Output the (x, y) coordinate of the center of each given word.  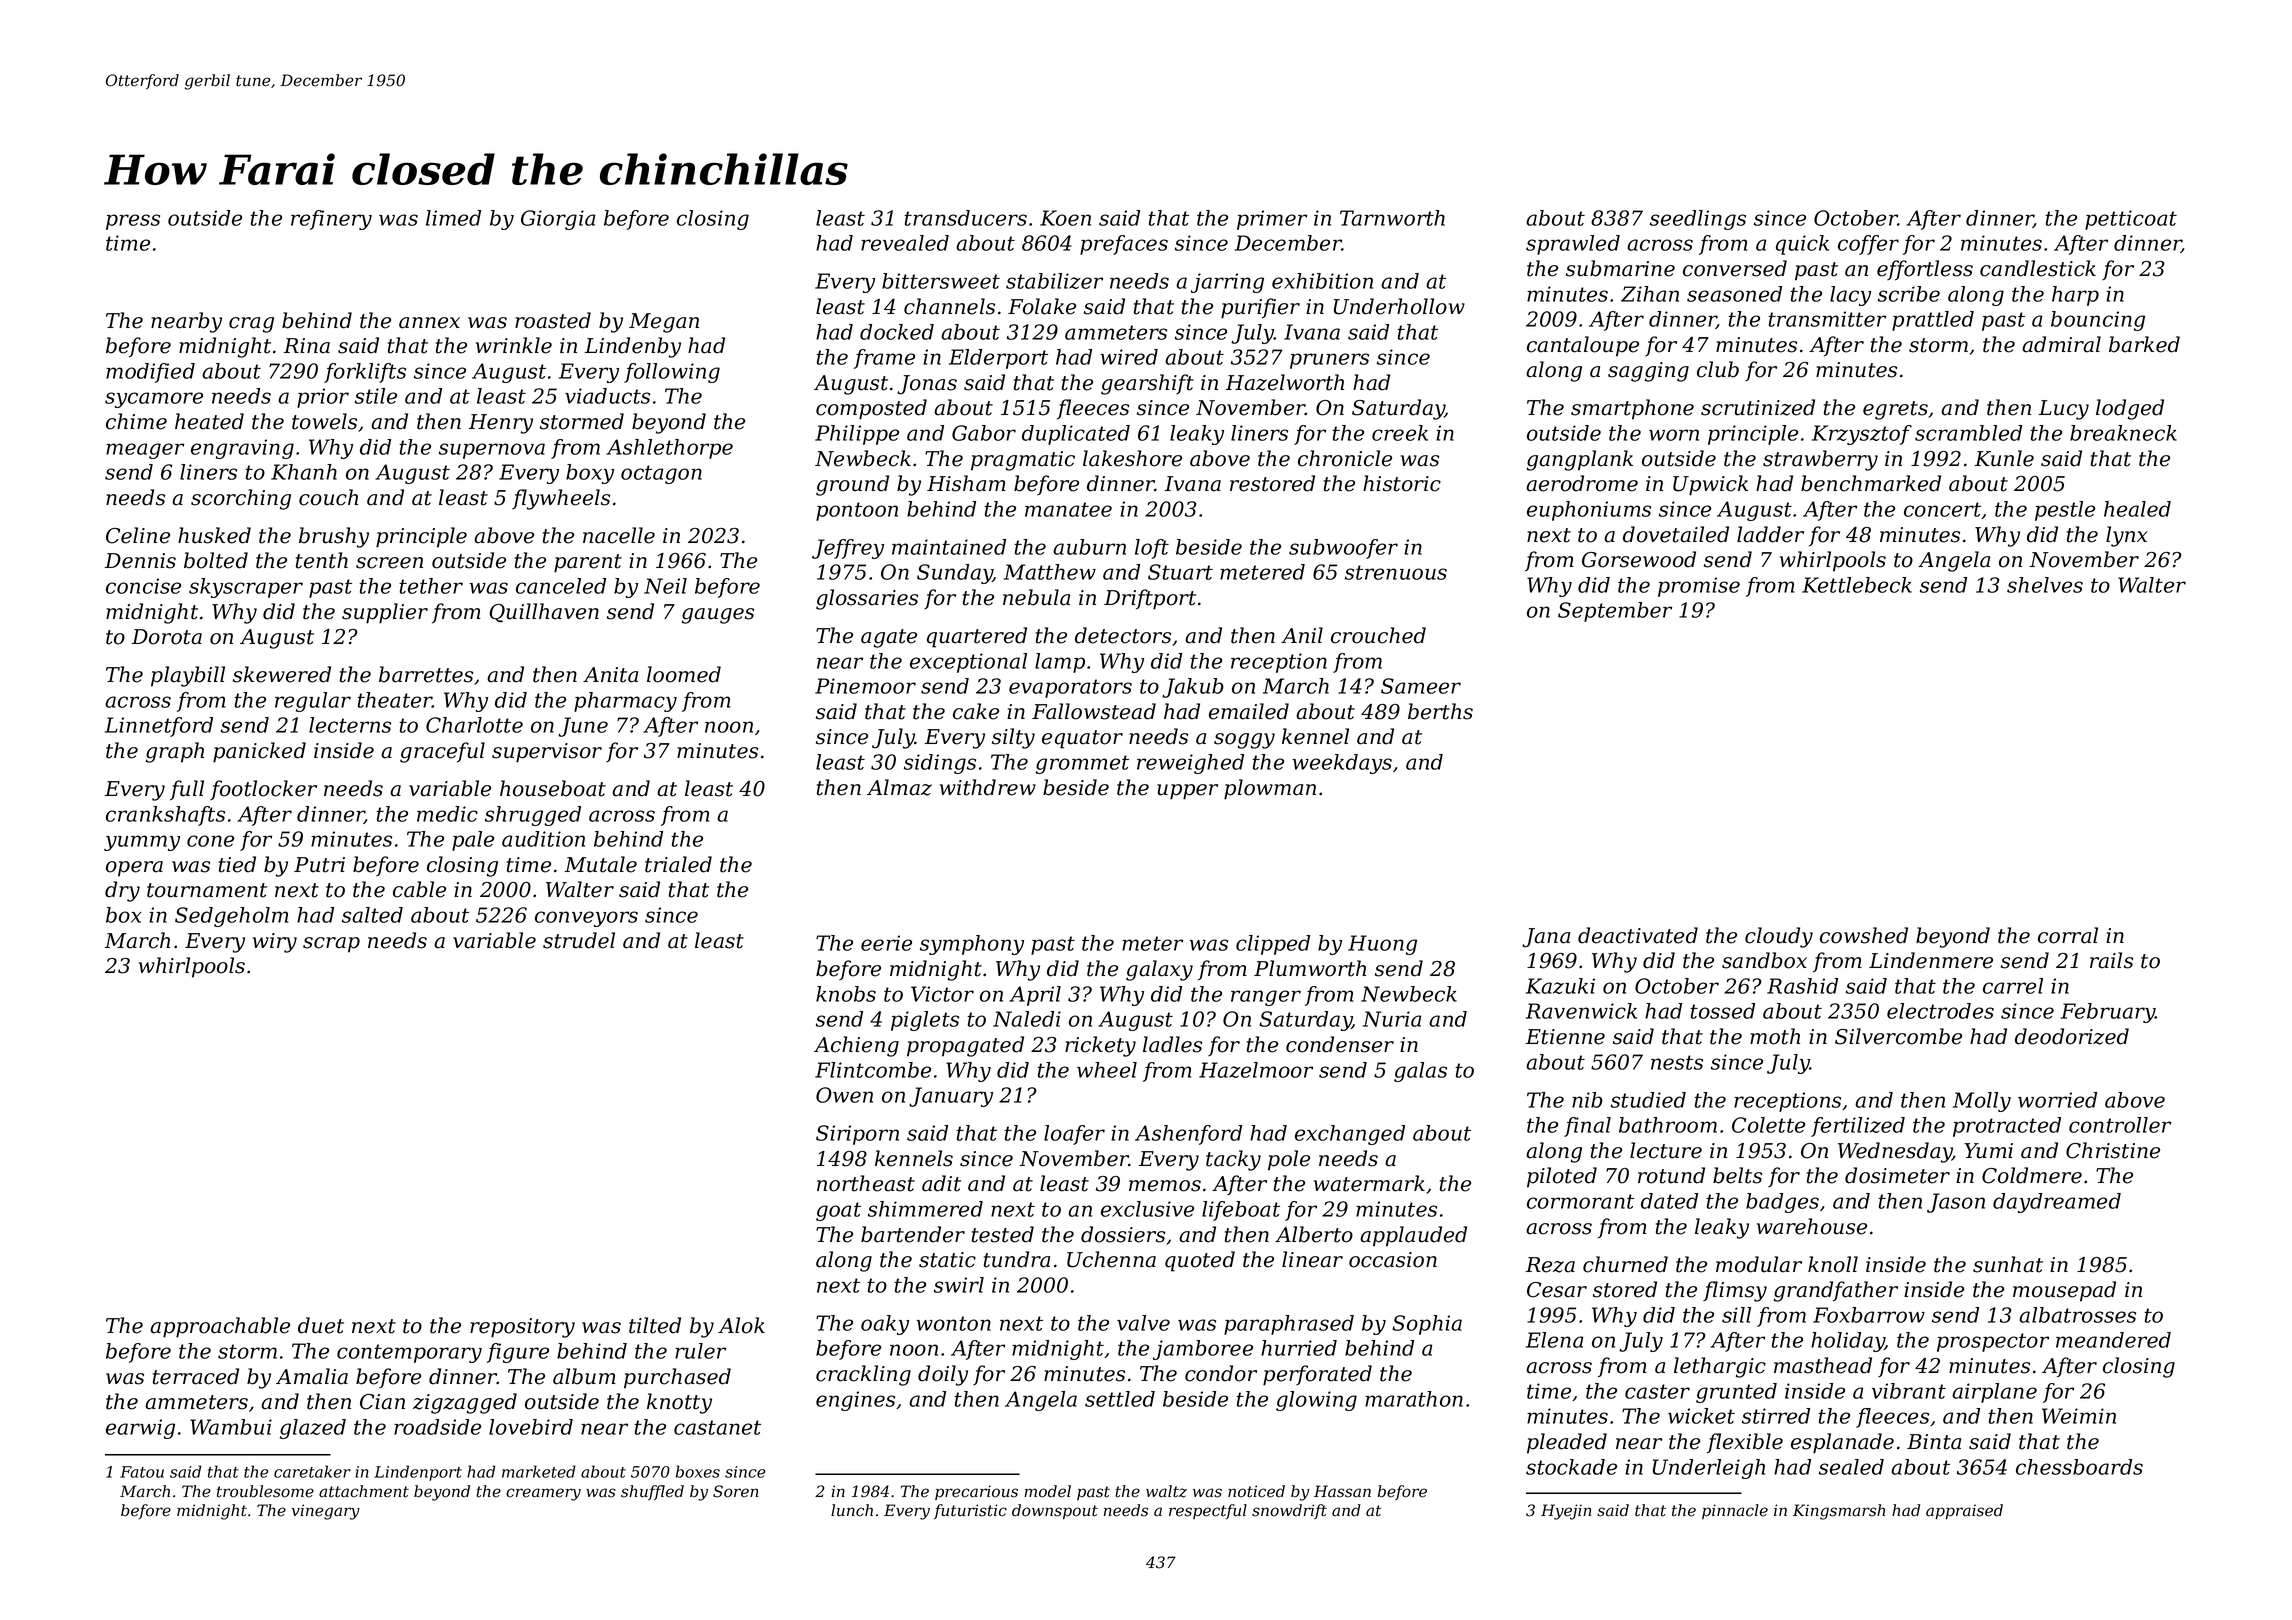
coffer (1868, 245)
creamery (543, 1494)
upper (1187, 792)
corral (2068, 935)
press (133, 222)
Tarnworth (1392, 218)
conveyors (586, 919)
